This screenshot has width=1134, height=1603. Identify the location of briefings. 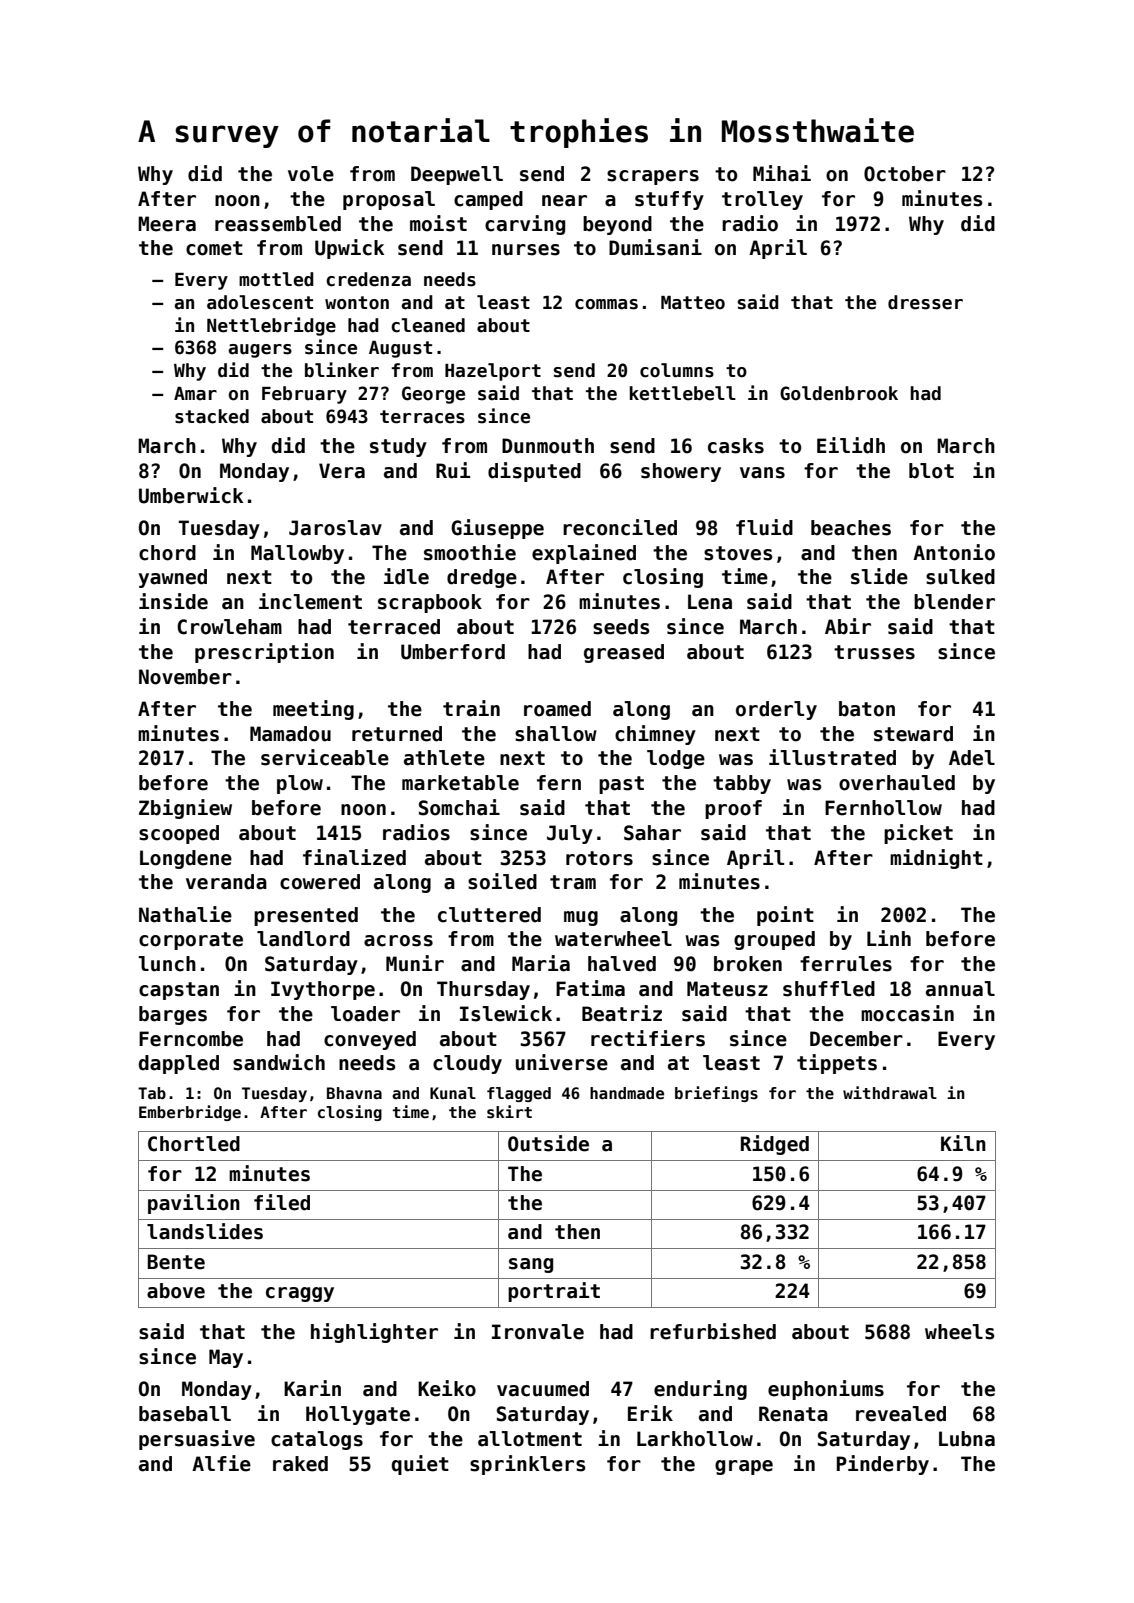
(716, 1094).
